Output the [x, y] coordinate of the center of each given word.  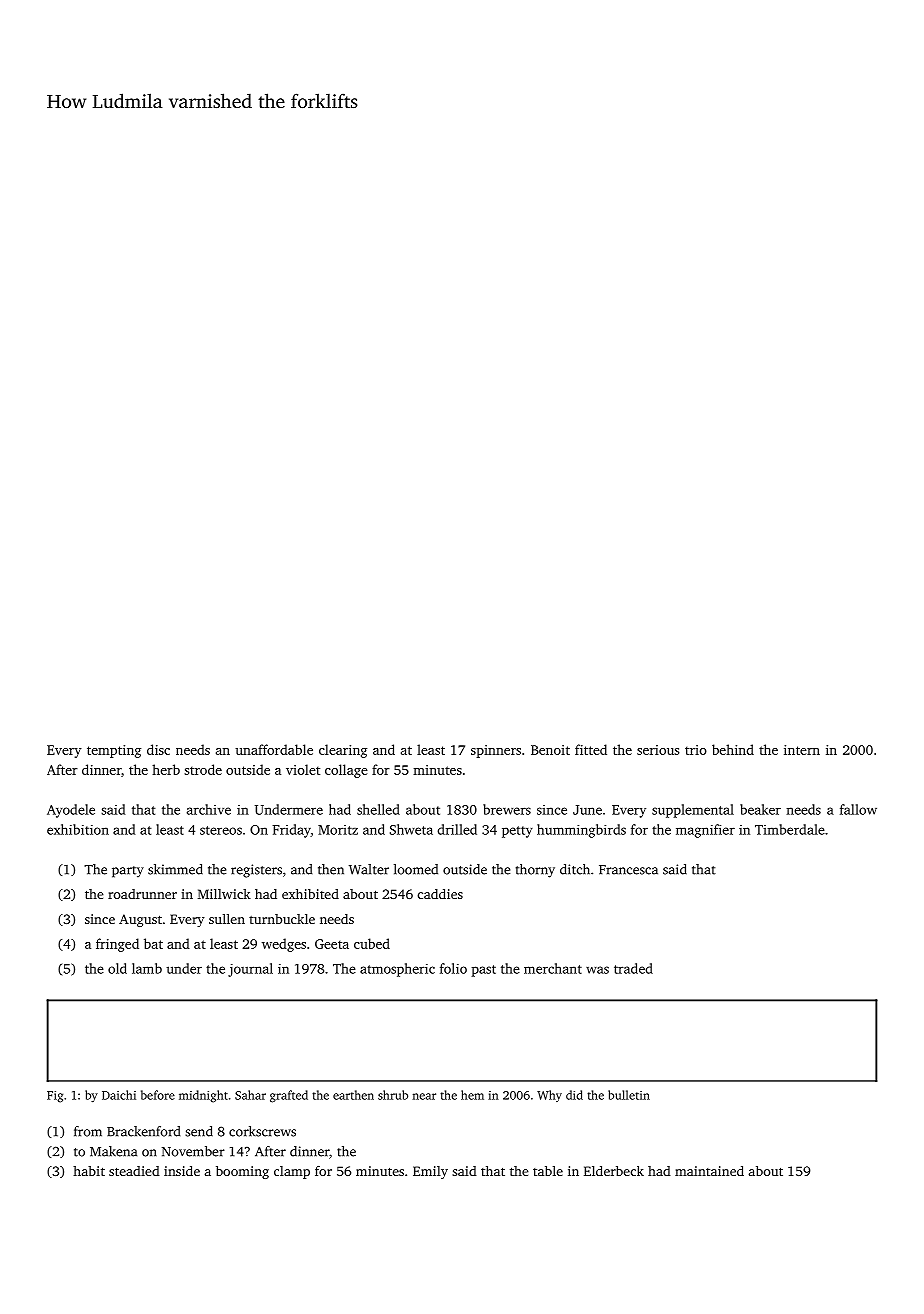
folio [453, 968]
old [117, 968]
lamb [147, 968]
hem [472, 1095]
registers [256, 871]
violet [303, 769]
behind [733, 749]
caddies [440, 894]
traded [633, 968]
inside [182, 1171]
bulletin [629, 1095]
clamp [292, 1172]
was [597, 970]
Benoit [550, 750]
